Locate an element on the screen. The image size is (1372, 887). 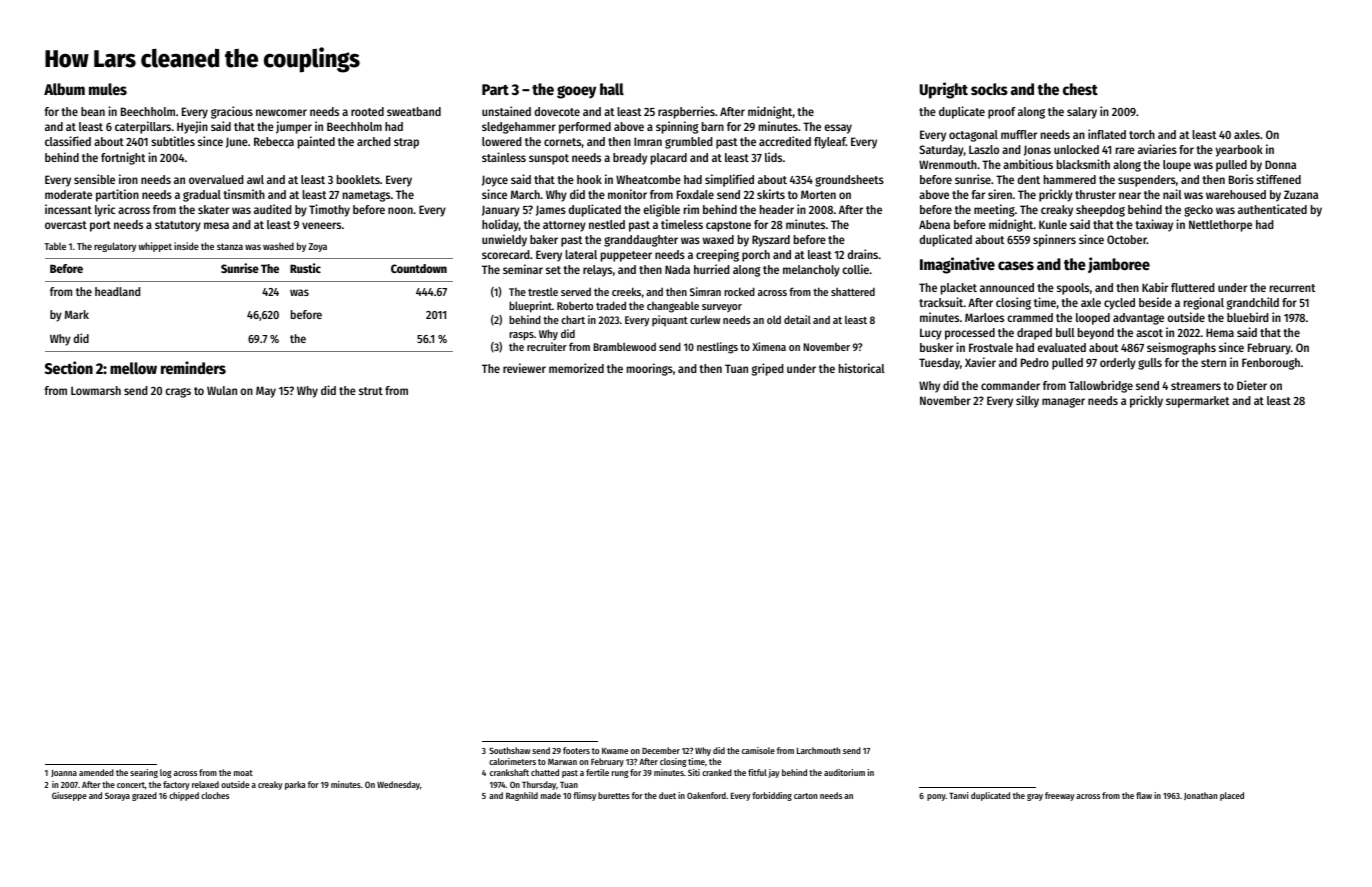
lateral is located at coordinates (581, 254).
